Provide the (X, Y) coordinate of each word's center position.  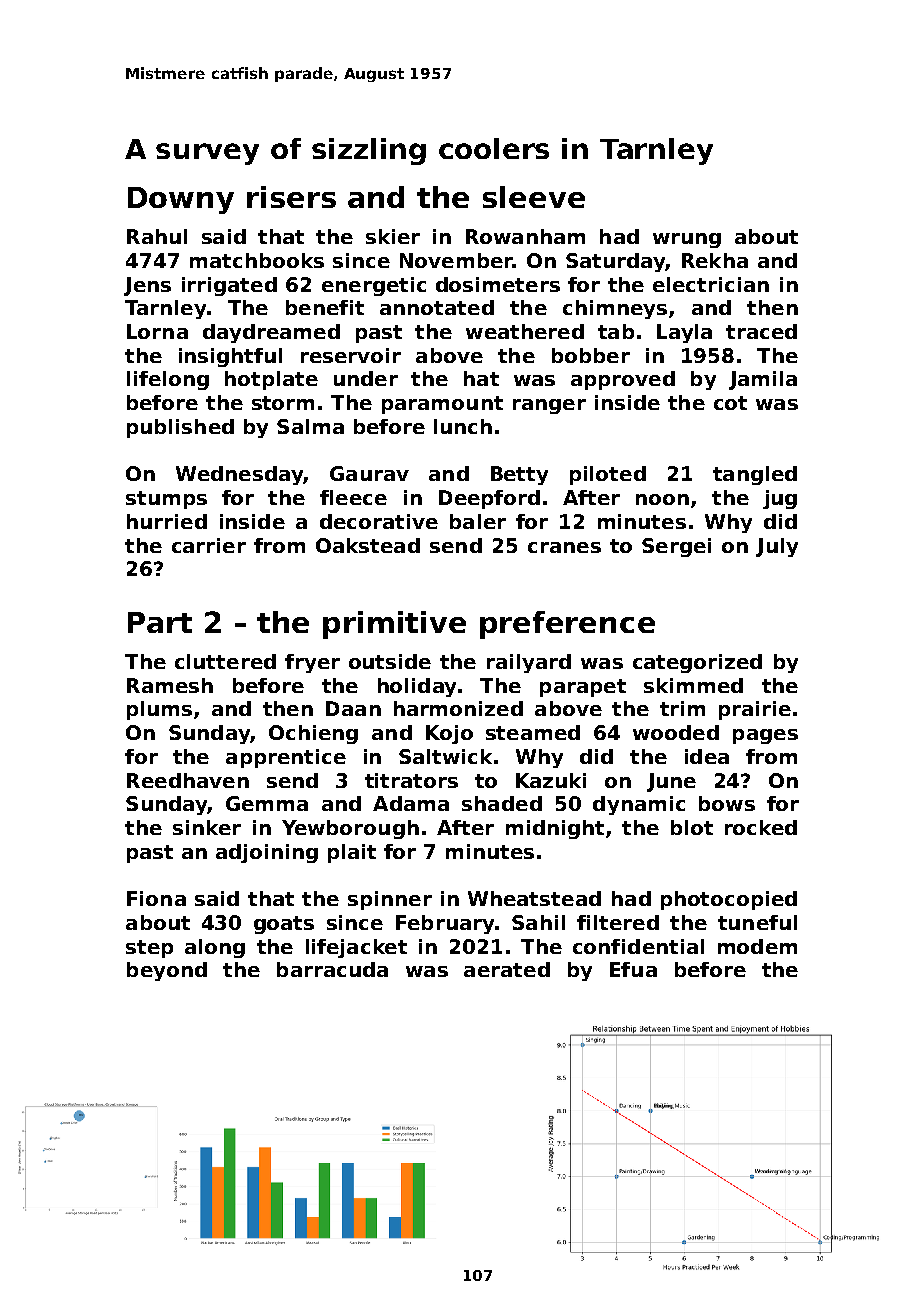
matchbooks (257, 260)
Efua (633, 969)
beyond (167, 971)
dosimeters (498, 284)
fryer (312, 663)
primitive (394, 625)
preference (567, 625)
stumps (166, 500)
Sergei (676, 547)
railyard (529, 663)
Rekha (715, 260)
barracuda (332, 969)
